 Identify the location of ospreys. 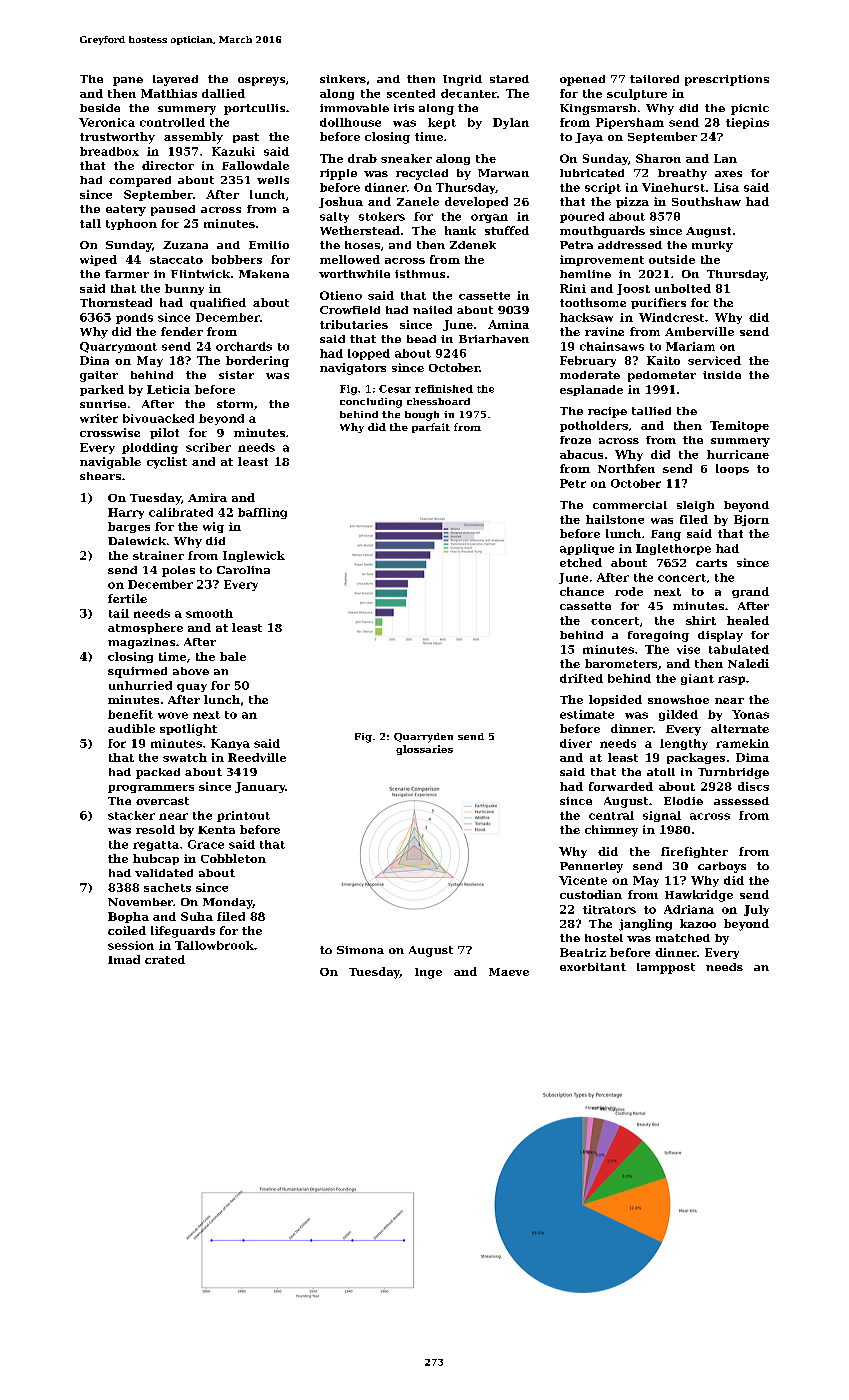
(261, 81).
